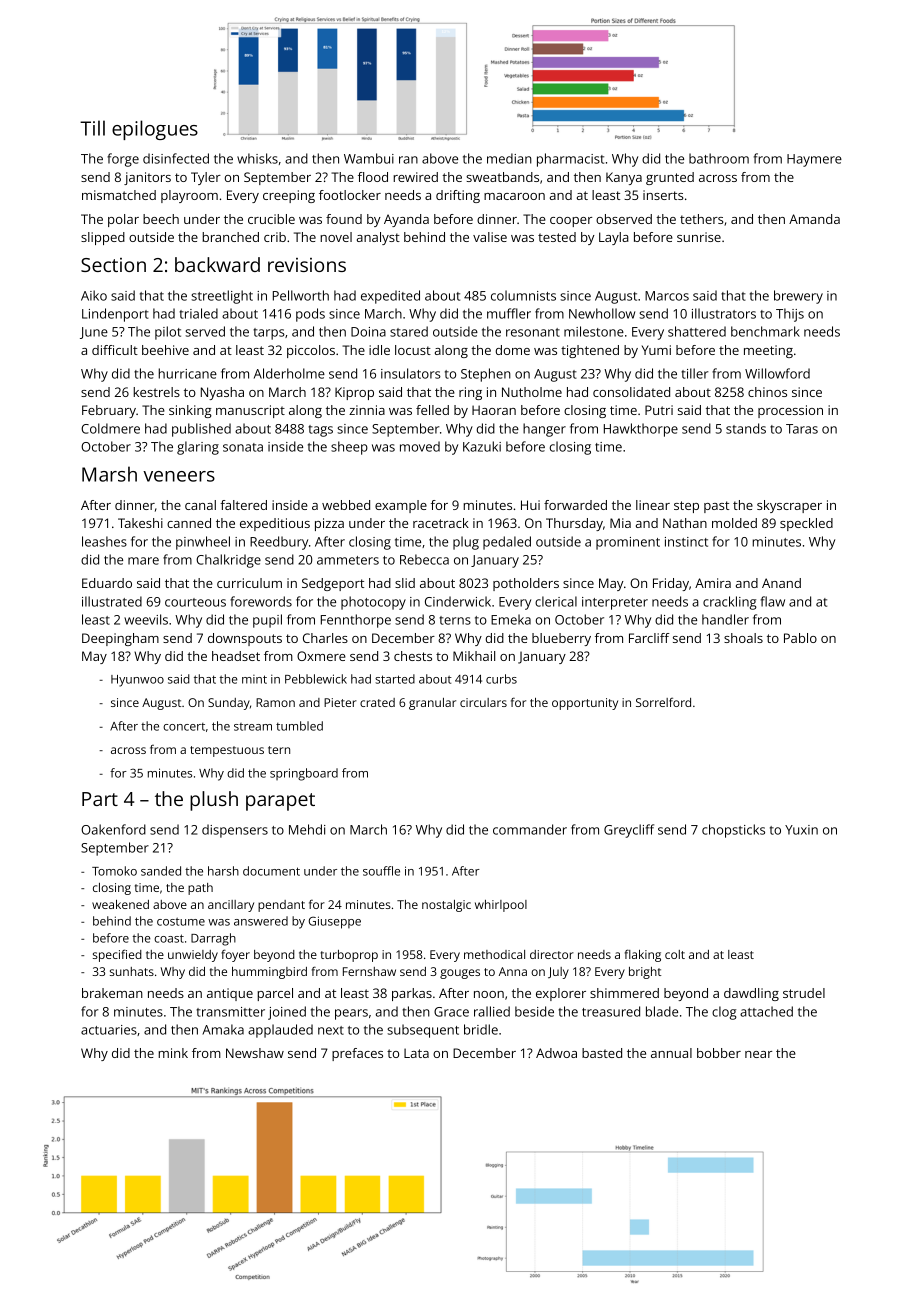  Describe the element at coordinates (335, 922) in the screenshot. I see `Giuseppe` at that location.
